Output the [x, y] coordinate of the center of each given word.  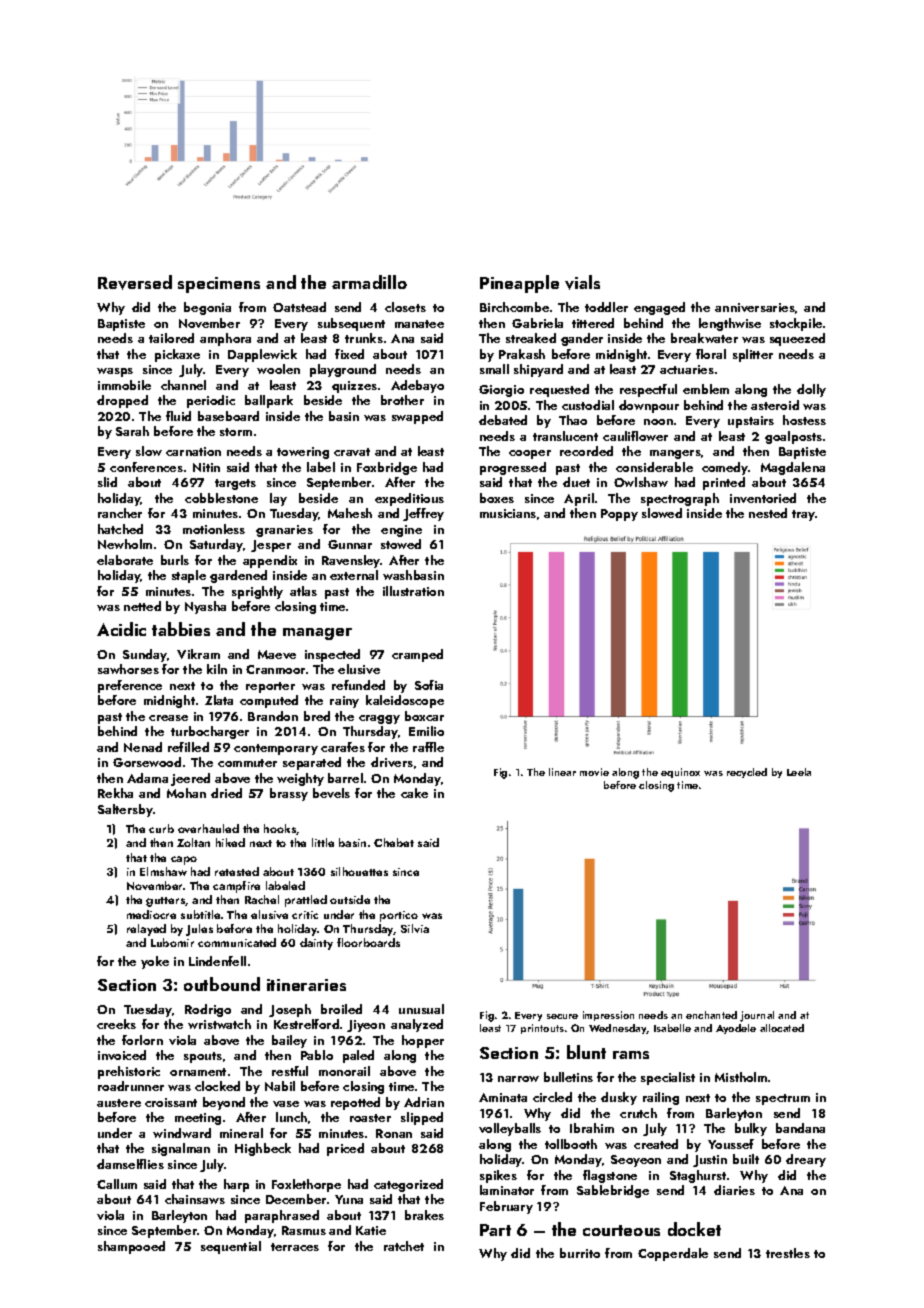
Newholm [125, 544]
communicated [237, 942]
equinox [680, 773]
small [494, 369]
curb [161, 828]
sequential [231, 1247]
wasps [115, 372]
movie [594, 772]
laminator [507, 1190]
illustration [413, 591]
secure [562, 1016]
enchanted [711, 1015]
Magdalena [793, 468]
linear [562, 772]
